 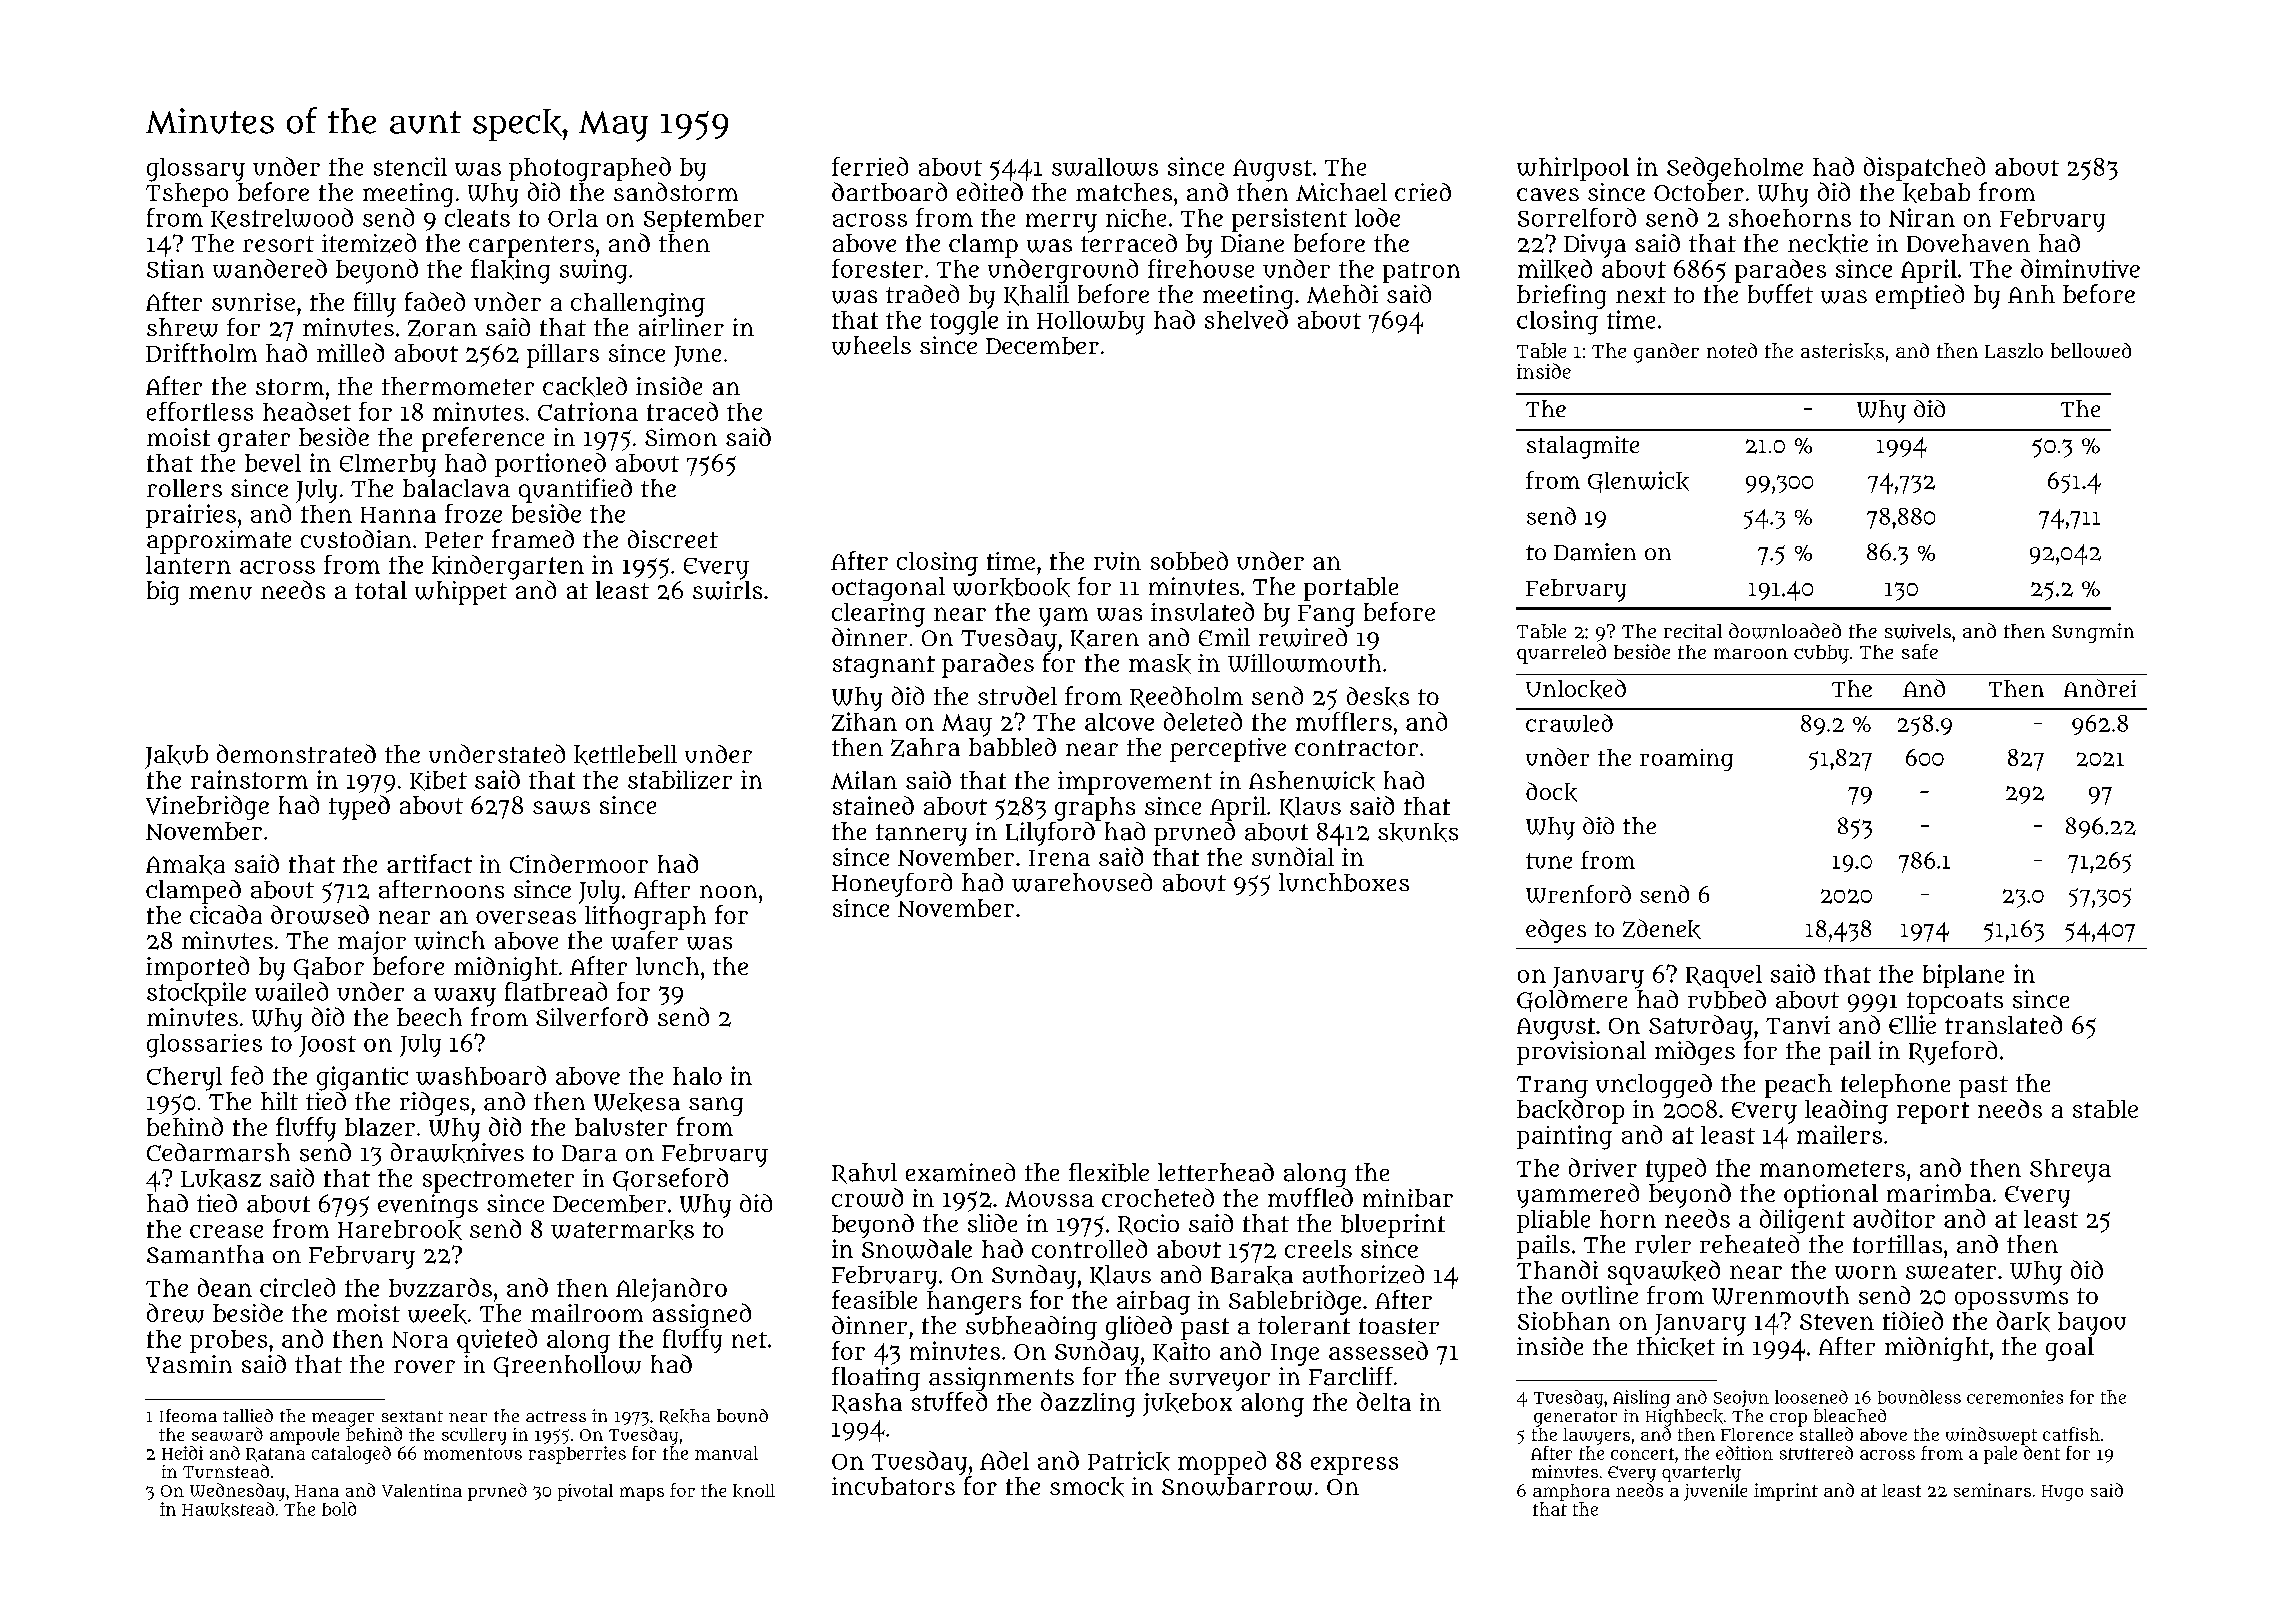 I want to click on swivels, so click(x=1918, y=631).
